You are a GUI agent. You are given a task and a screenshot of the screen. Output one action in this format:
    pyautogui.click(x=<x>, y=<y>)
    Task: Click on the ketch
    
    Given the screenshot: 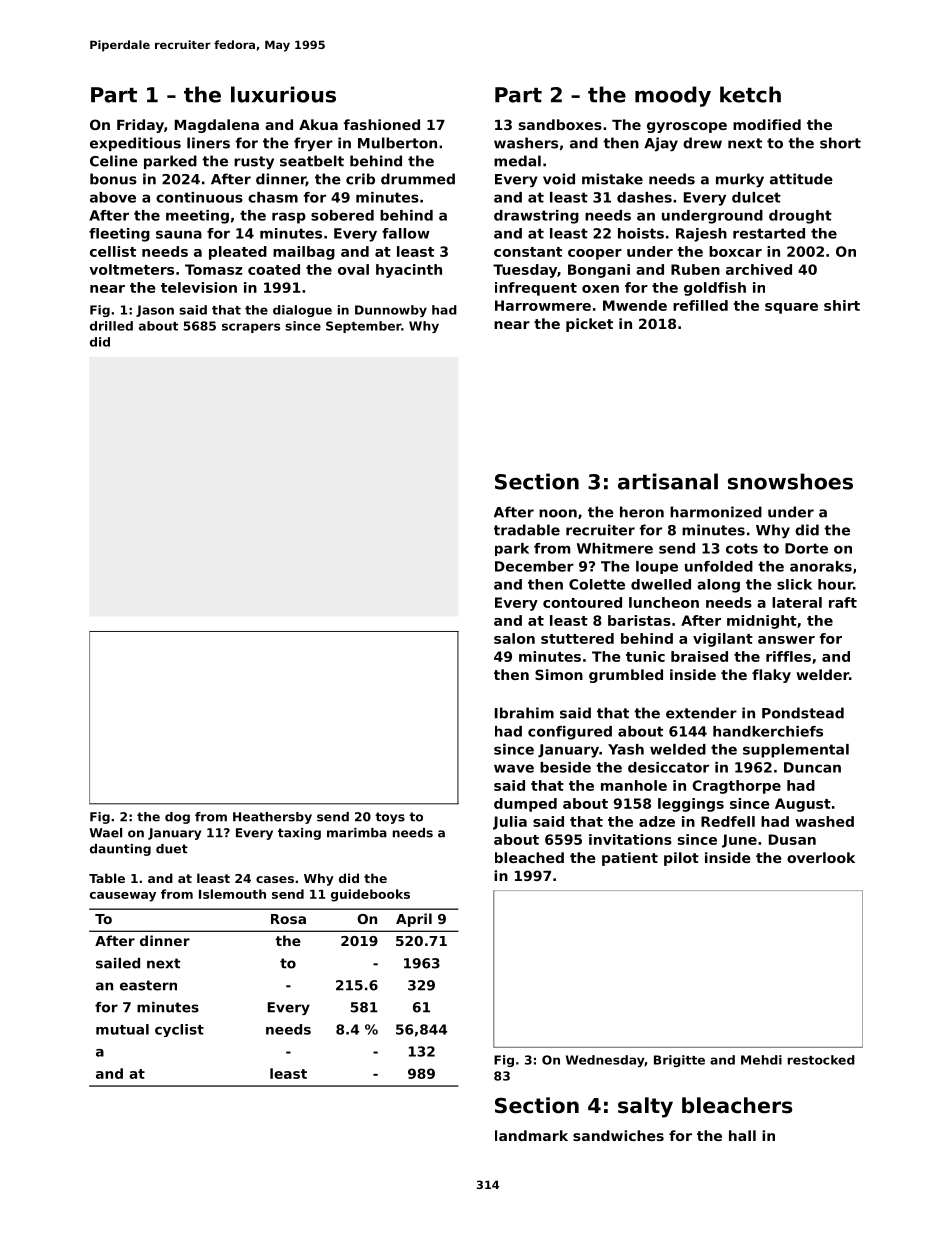 What is the action you would take?
    pyautogui.click(x=750, y=94)
